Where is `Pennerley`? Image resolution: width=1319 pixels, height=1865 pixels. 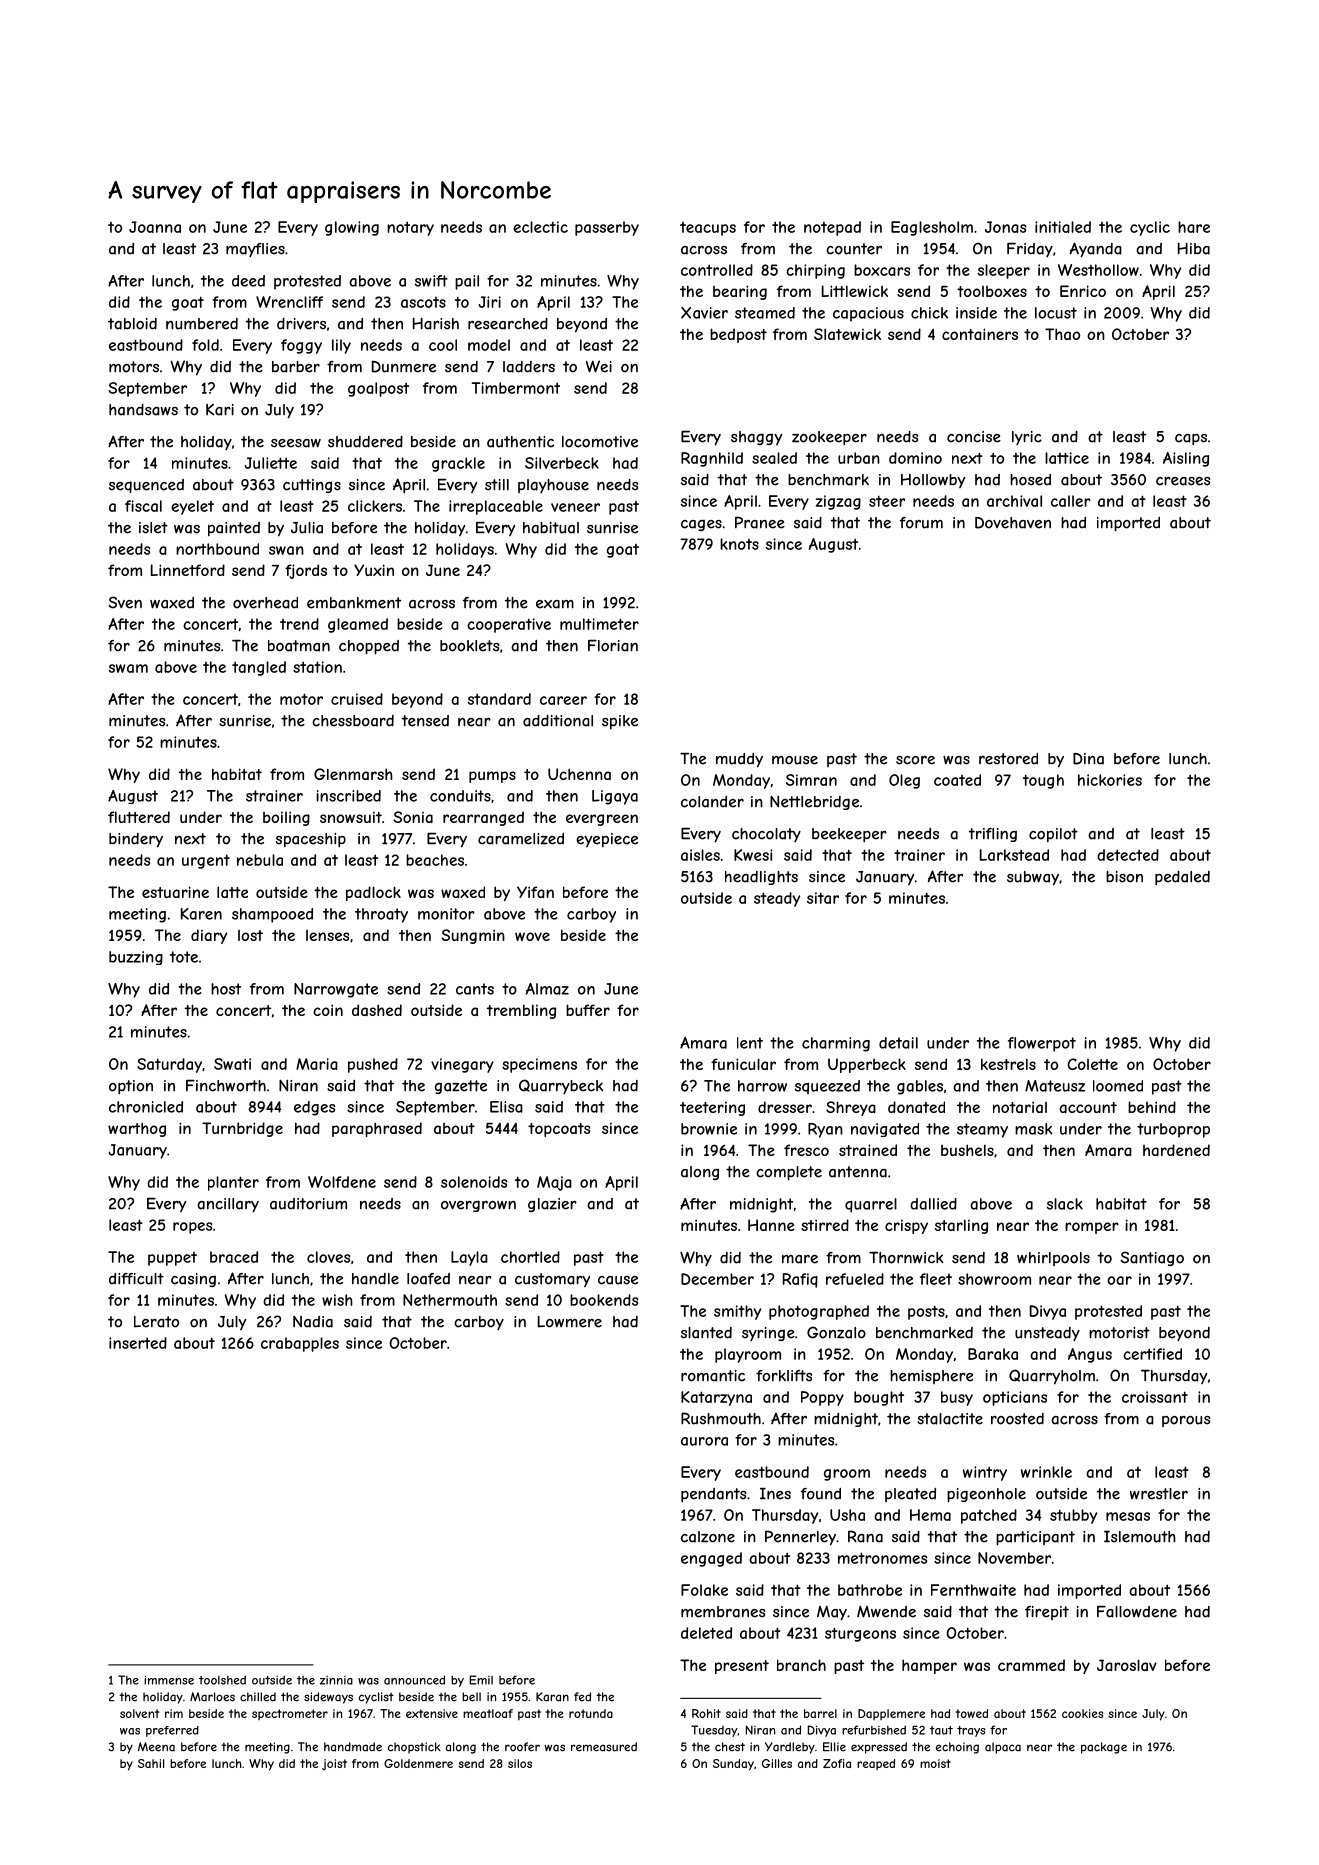
Pennerley is located at coordinates (800, 1538).
